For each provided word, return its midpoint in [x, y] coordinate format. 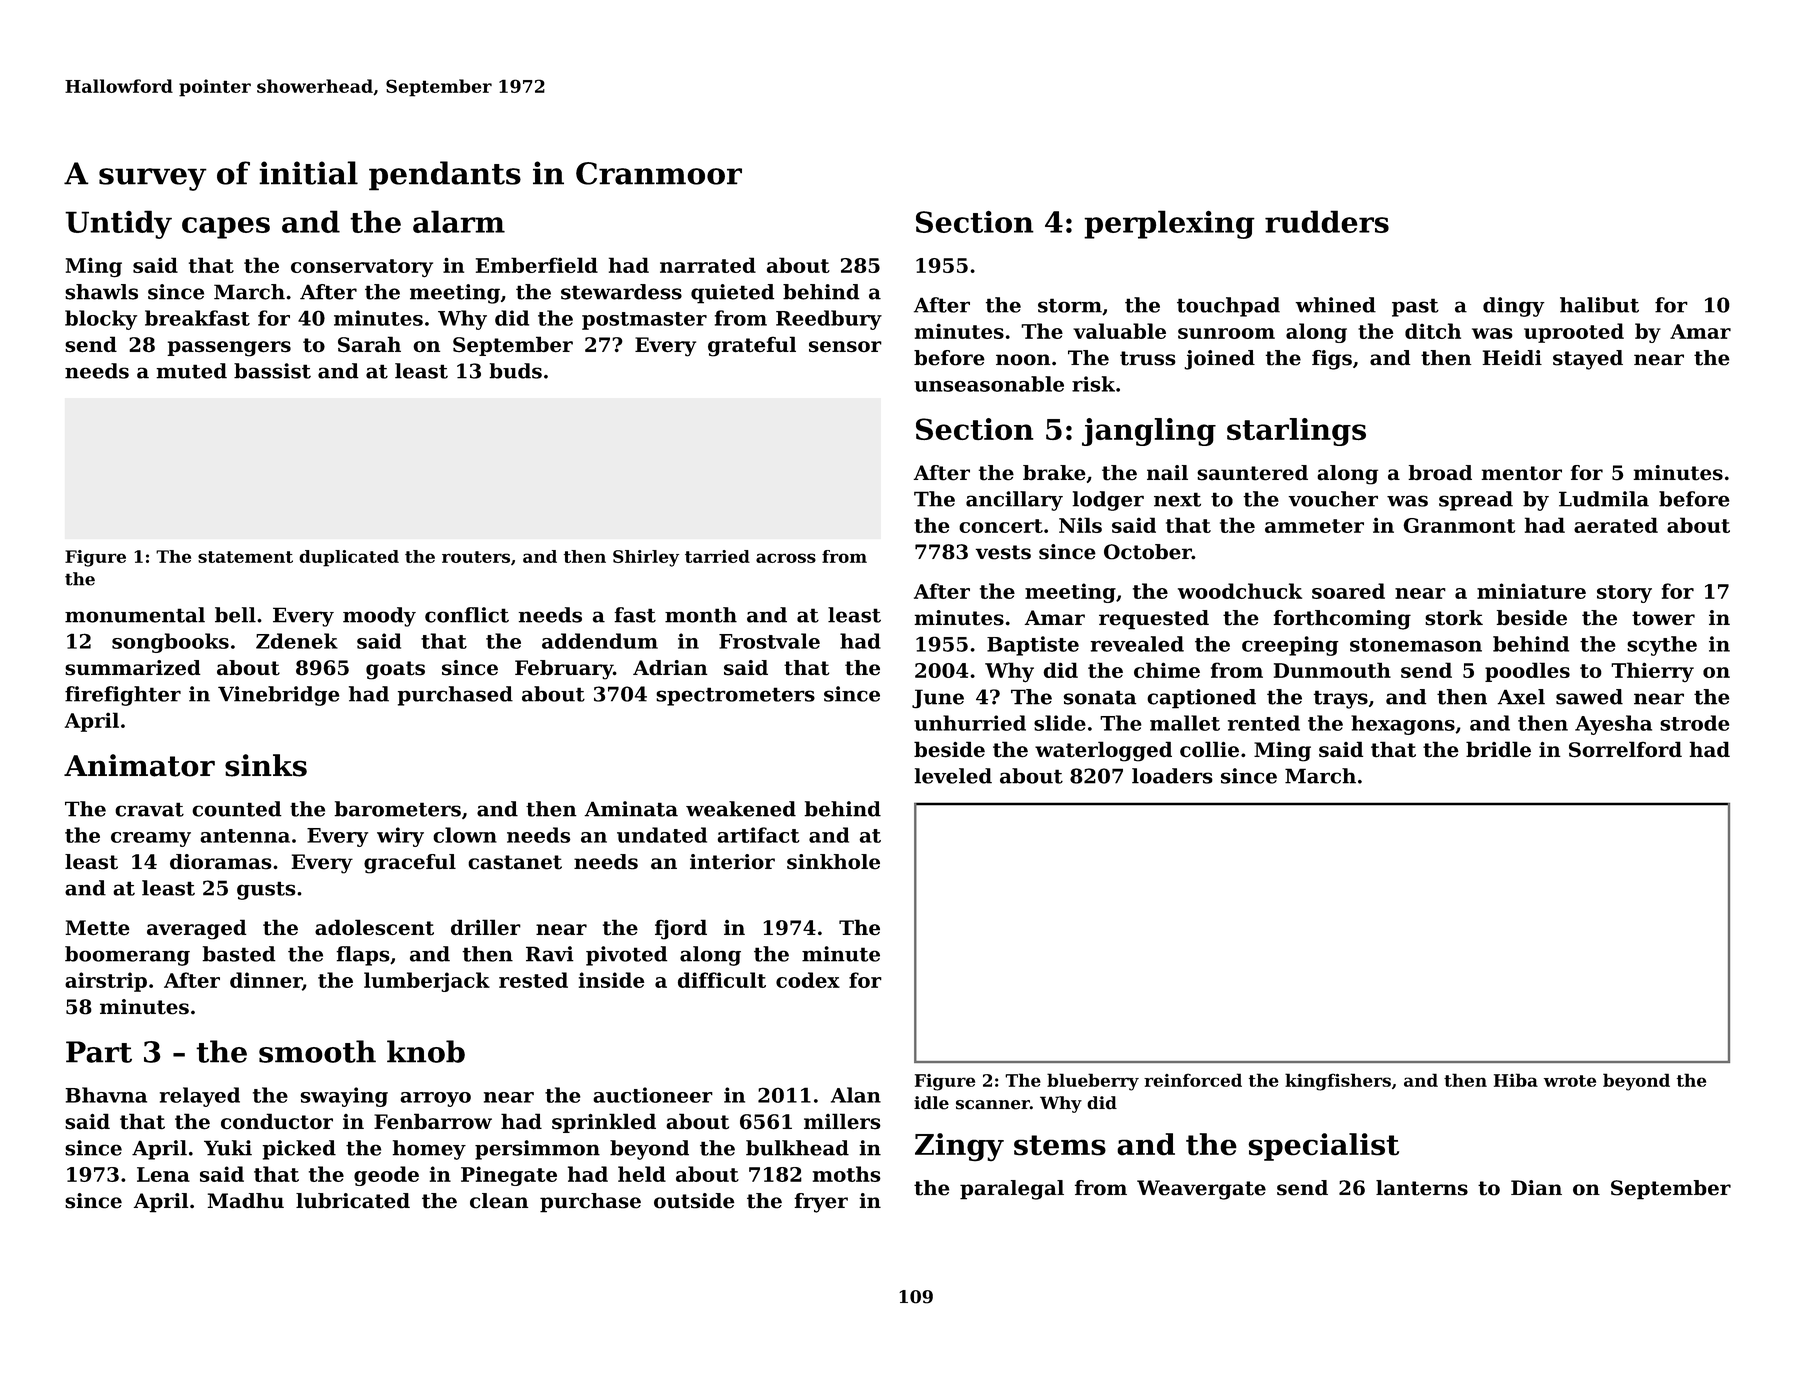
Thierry [1652, 672]
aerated [1616, 525]
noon [1023, 360]
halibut [1599, 305]
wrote [1570, 1081]
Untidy [118, 224]
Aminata [631, 809]
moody [379, 617]
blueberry [1093, 1082]
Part [99, 1052]
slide [1060, 723]
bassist [272, 371]
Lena [163, 1174]
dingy [1514, 307]
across [786, 558]
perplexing [1169, 224]
